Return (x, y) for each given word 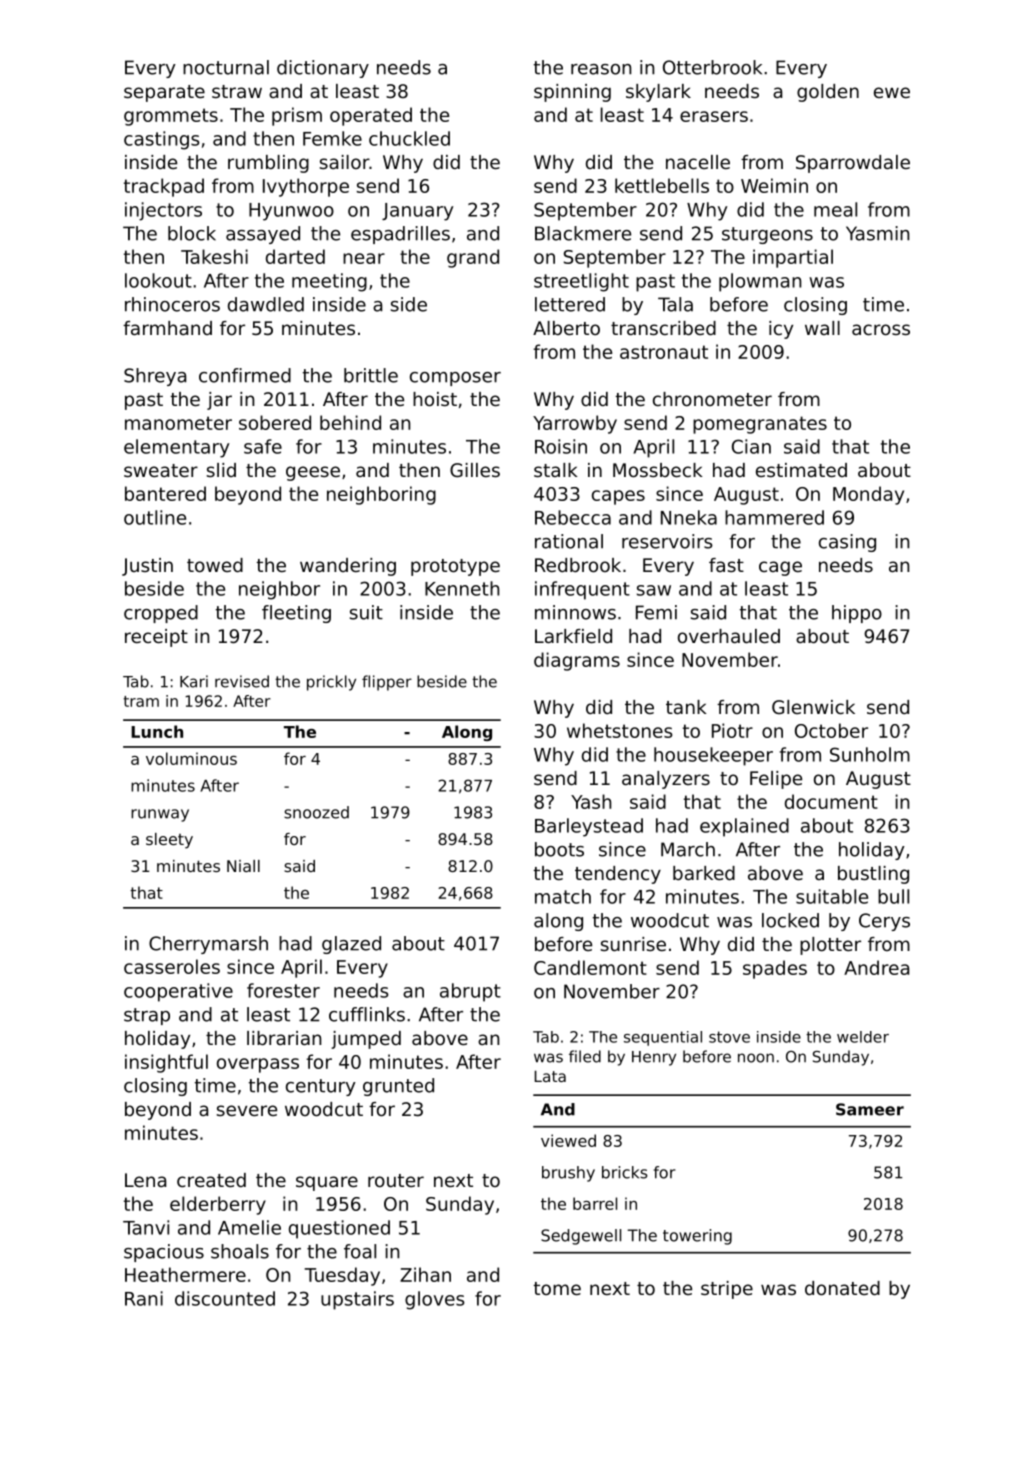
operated (371, 116)
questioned (339, 1229)
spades (775, 969)
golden (828, 93)
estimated (801, 470)
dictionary (323, 69)
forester (283, 990)
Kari (194, 681)
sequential (663, 1038)
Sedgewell (581, 1237)
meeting (329, 282)
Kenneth (462, 588)
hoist (435, 399)
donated (842, 1288)
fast (726, 565)
